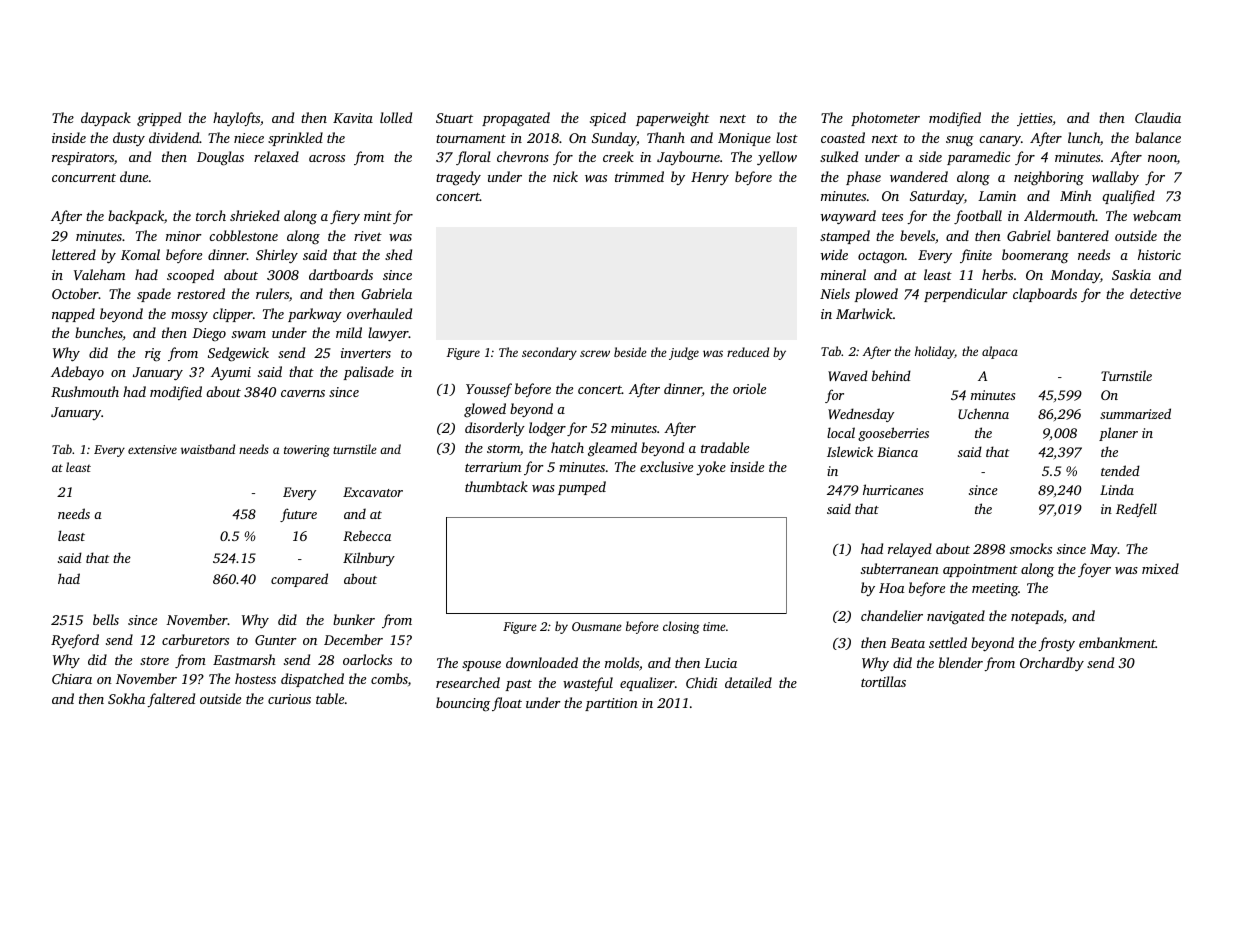  What do you see at coordinates (1094, 570) in the page?
I see `foyer` at bounding box center [1094, 570].
